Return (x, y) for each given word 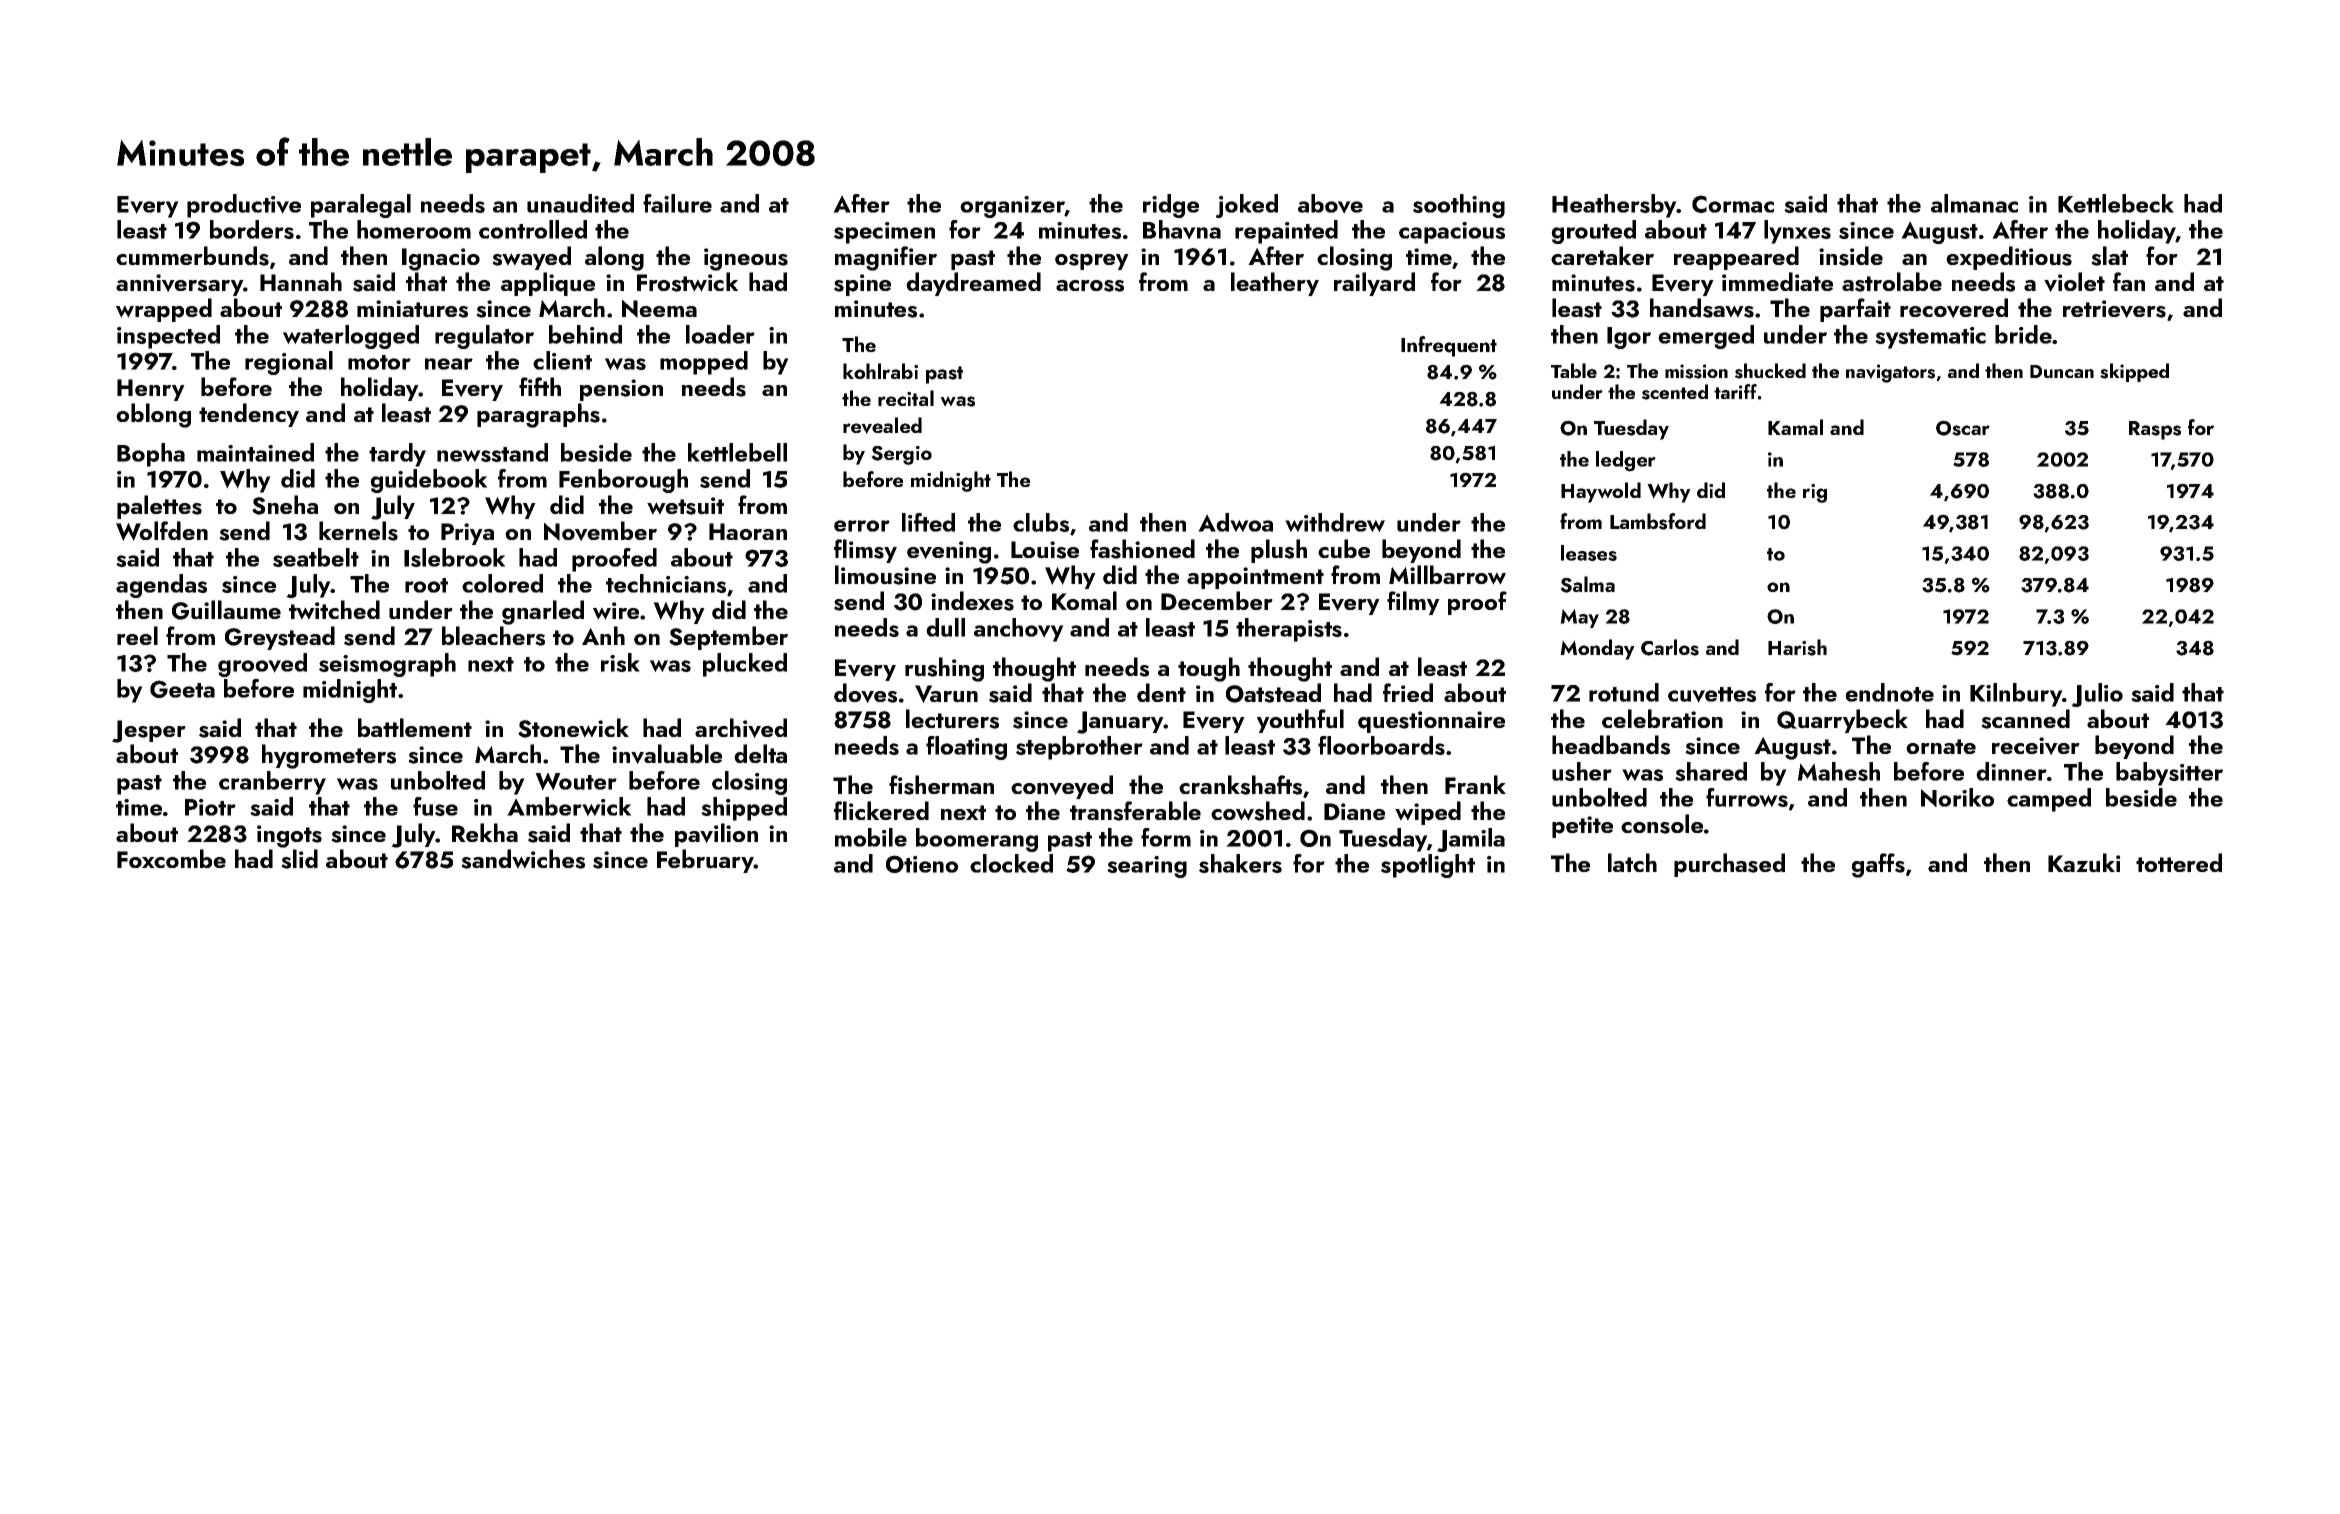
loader (720, 334)
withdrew (1335, 522)
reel (137, 635)
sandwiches (523, 859)
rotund (1624, 692)
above (1330, 204)
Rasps (2155, 430)
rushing (944, 669)
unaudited (580, 203)
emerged (1706, 337)
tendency (249, 415)
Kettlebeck (2116, 203)
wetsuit (685, 506)
